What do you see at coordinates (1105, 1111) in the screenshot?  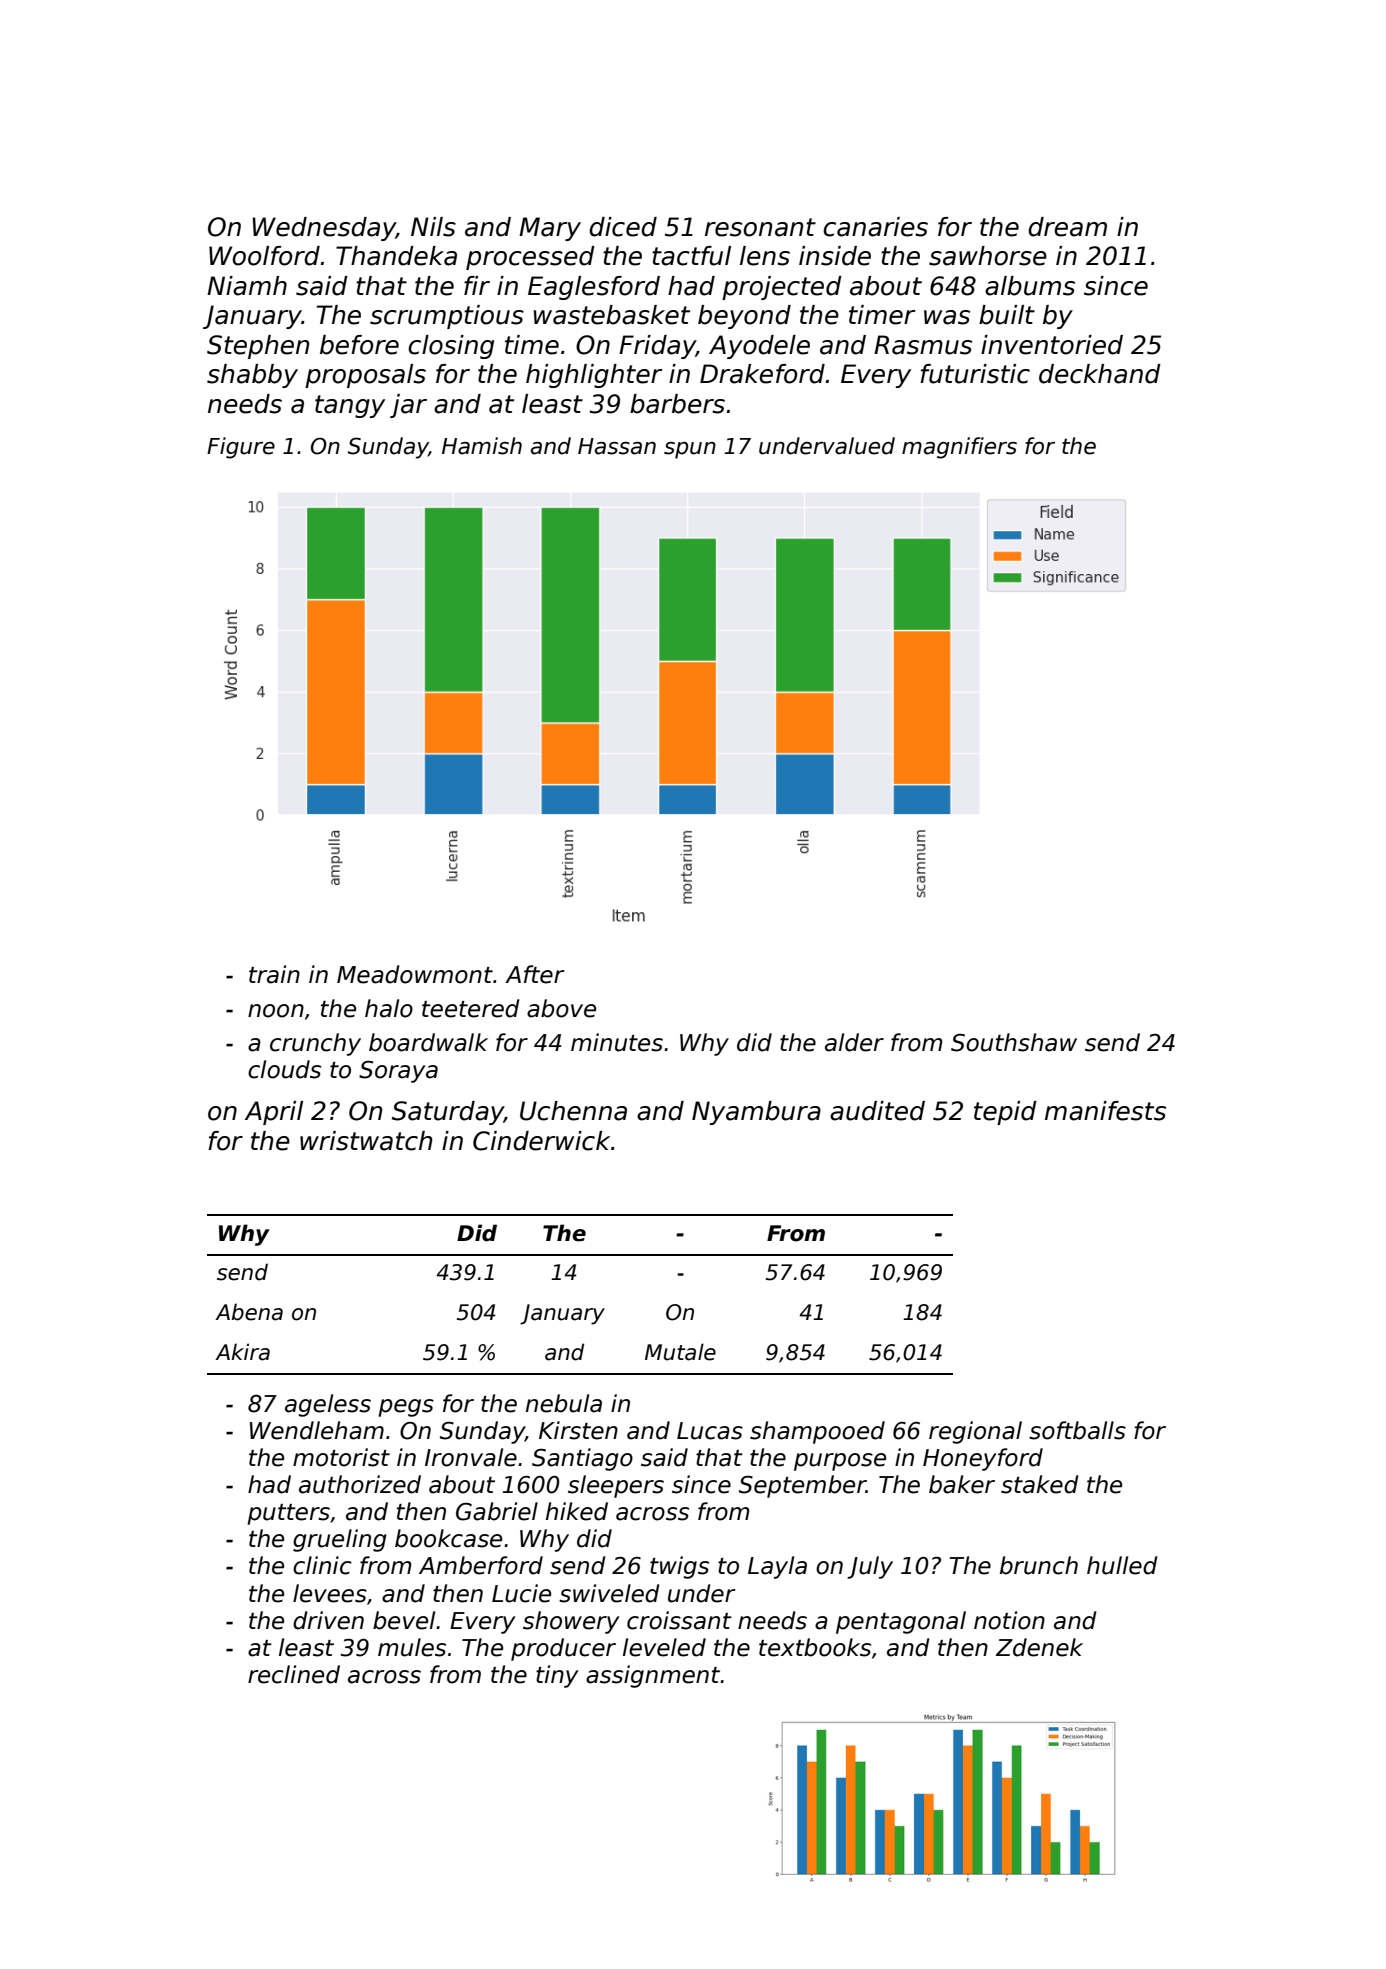 I see `manifests` at bounding box center [1105, 1111].
